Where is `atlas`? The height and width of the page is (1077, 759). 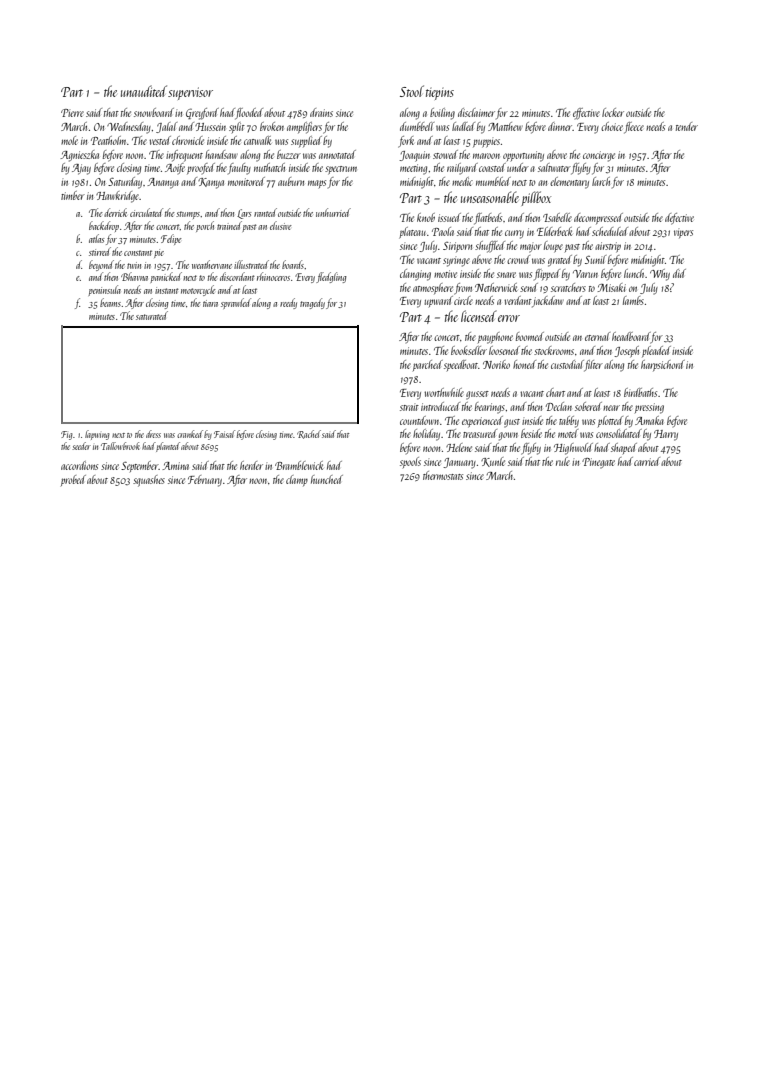 atlas is located at coordinates (96, 238).
